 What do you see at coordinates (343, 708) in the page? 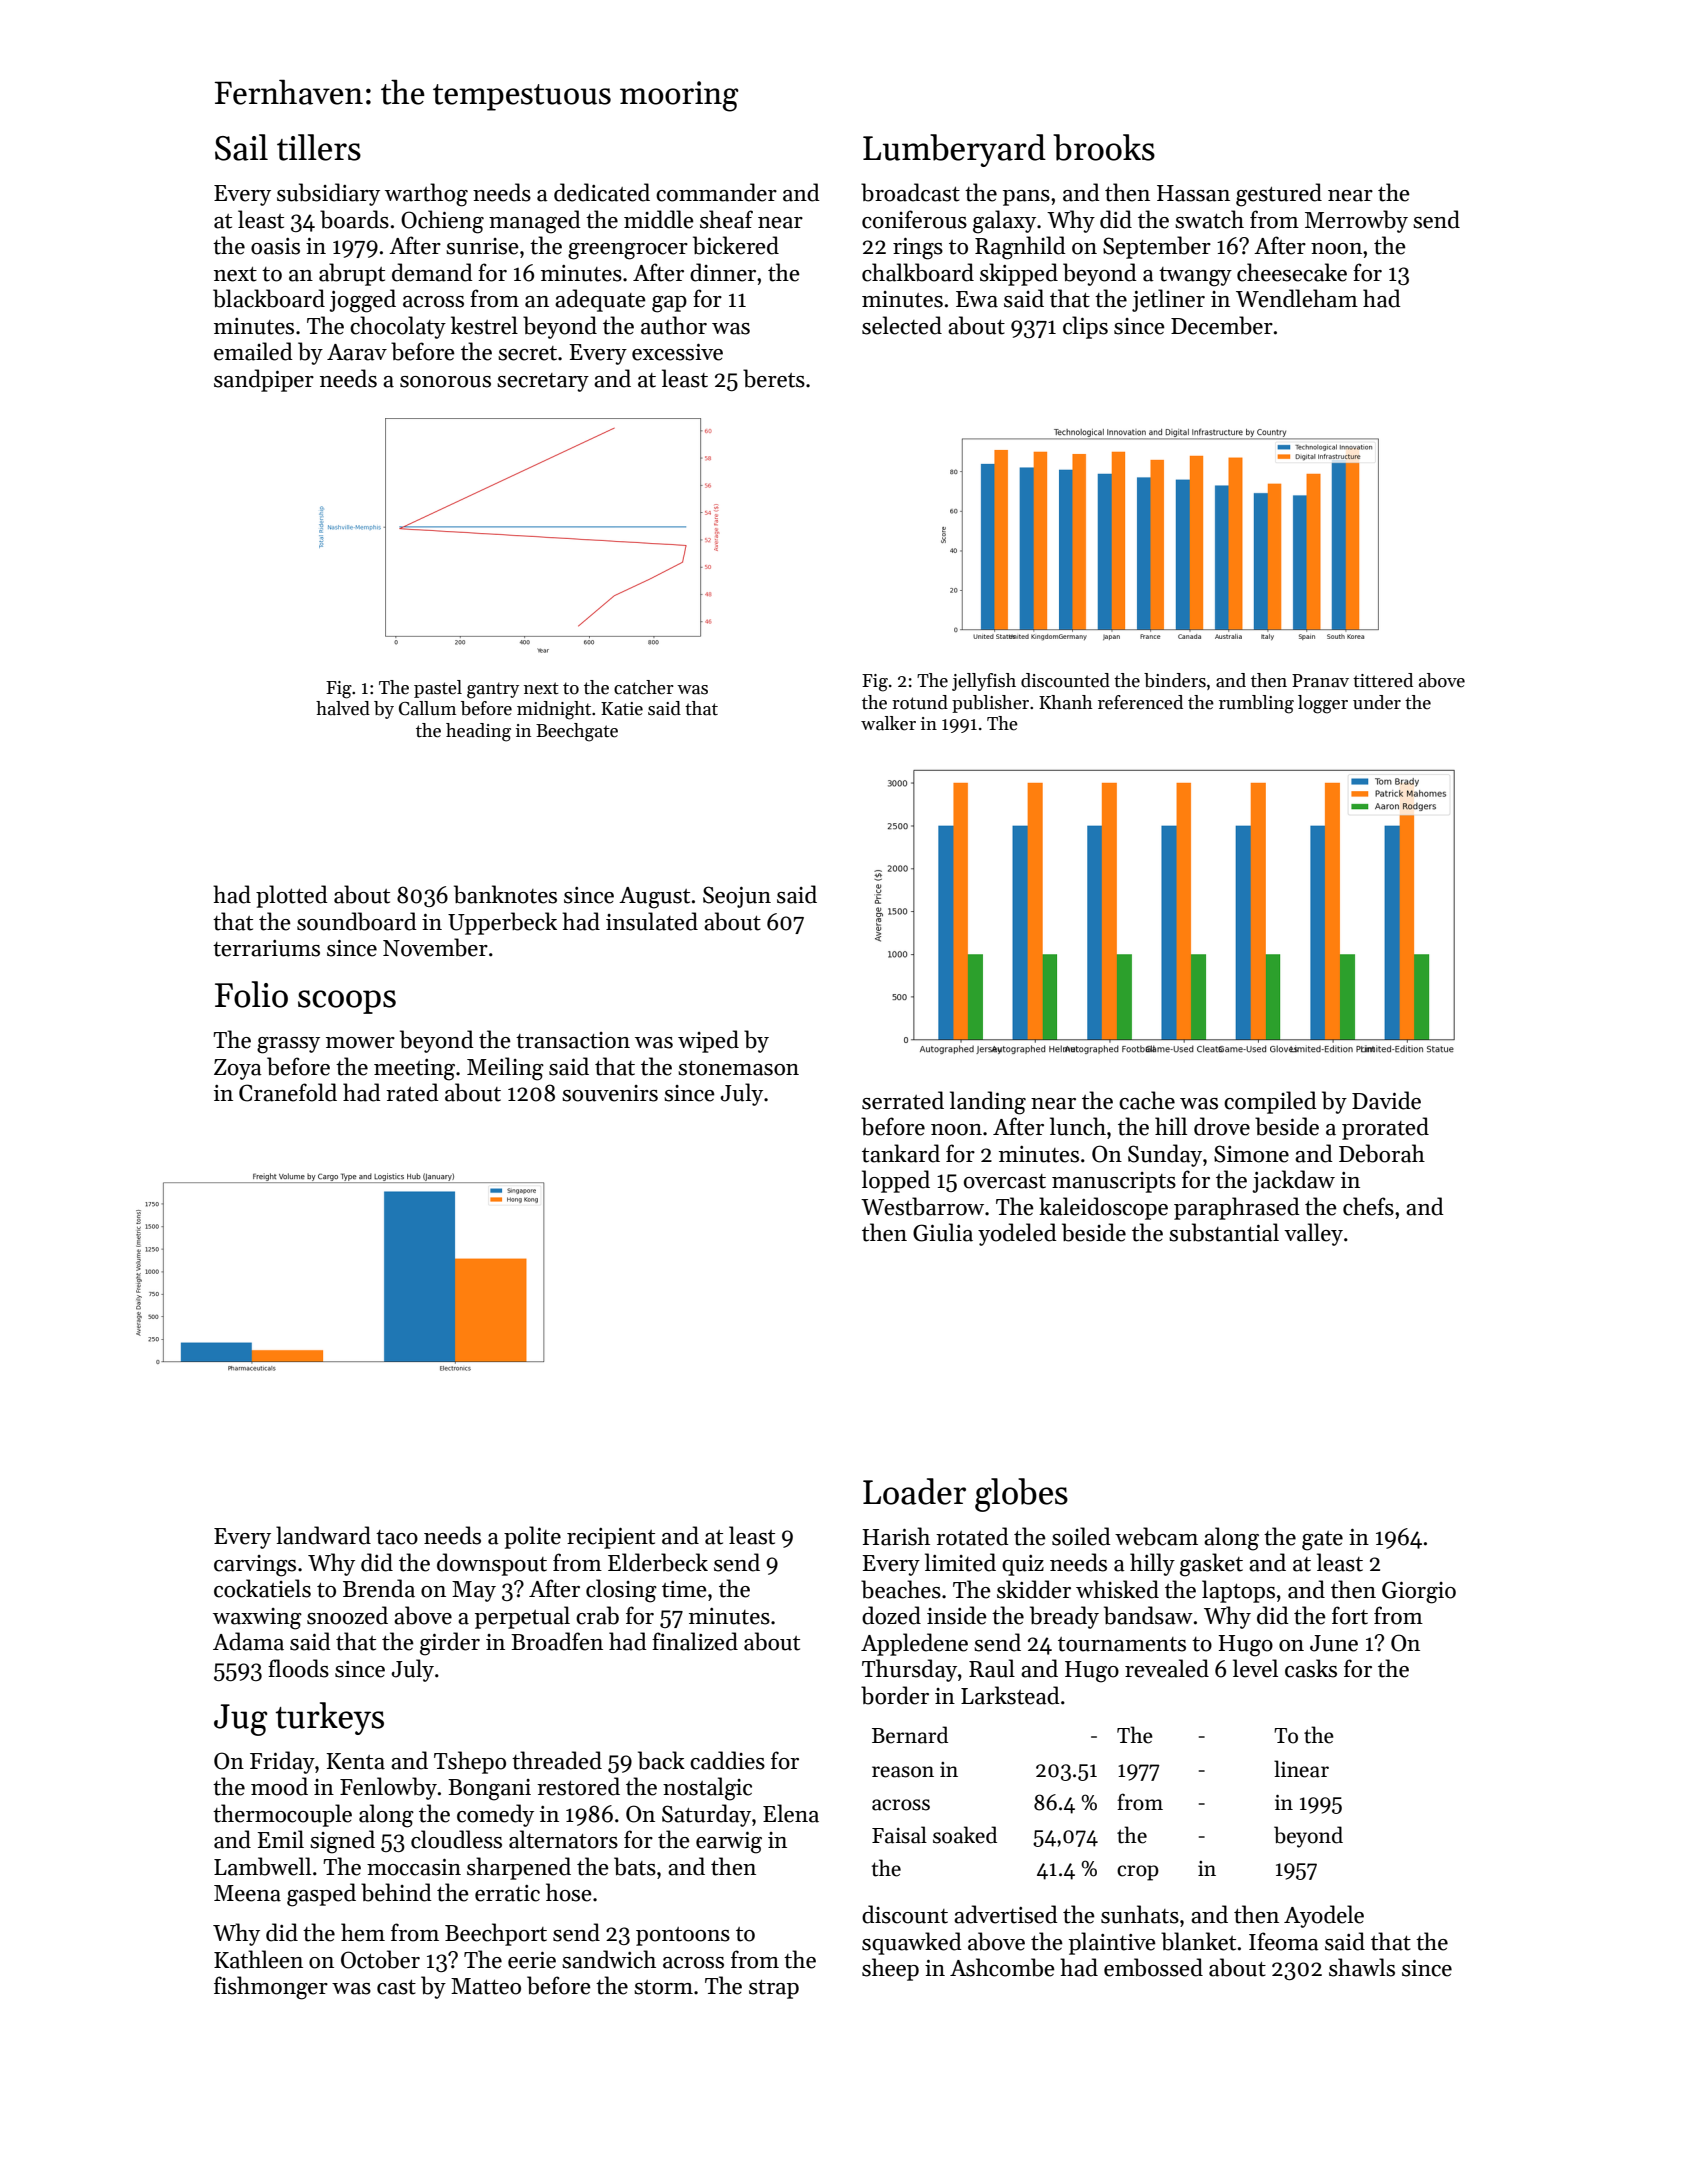
I see `halved` at bounding box center [343, 708].
